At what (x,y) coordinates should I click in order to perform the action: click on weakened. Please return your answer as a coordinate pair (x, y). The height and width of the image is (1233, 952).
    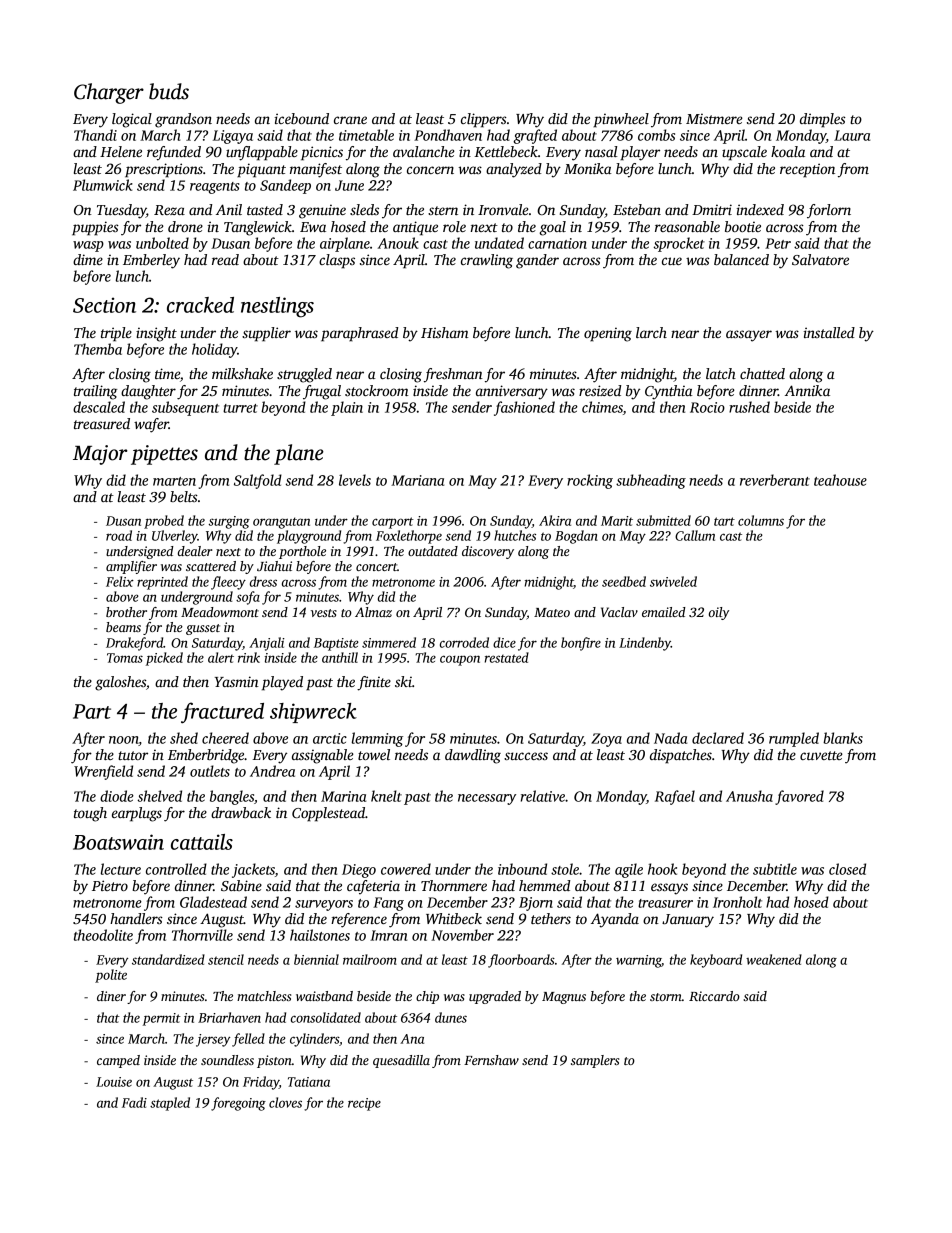
    Looking at the image, I should click on (774, 959).
